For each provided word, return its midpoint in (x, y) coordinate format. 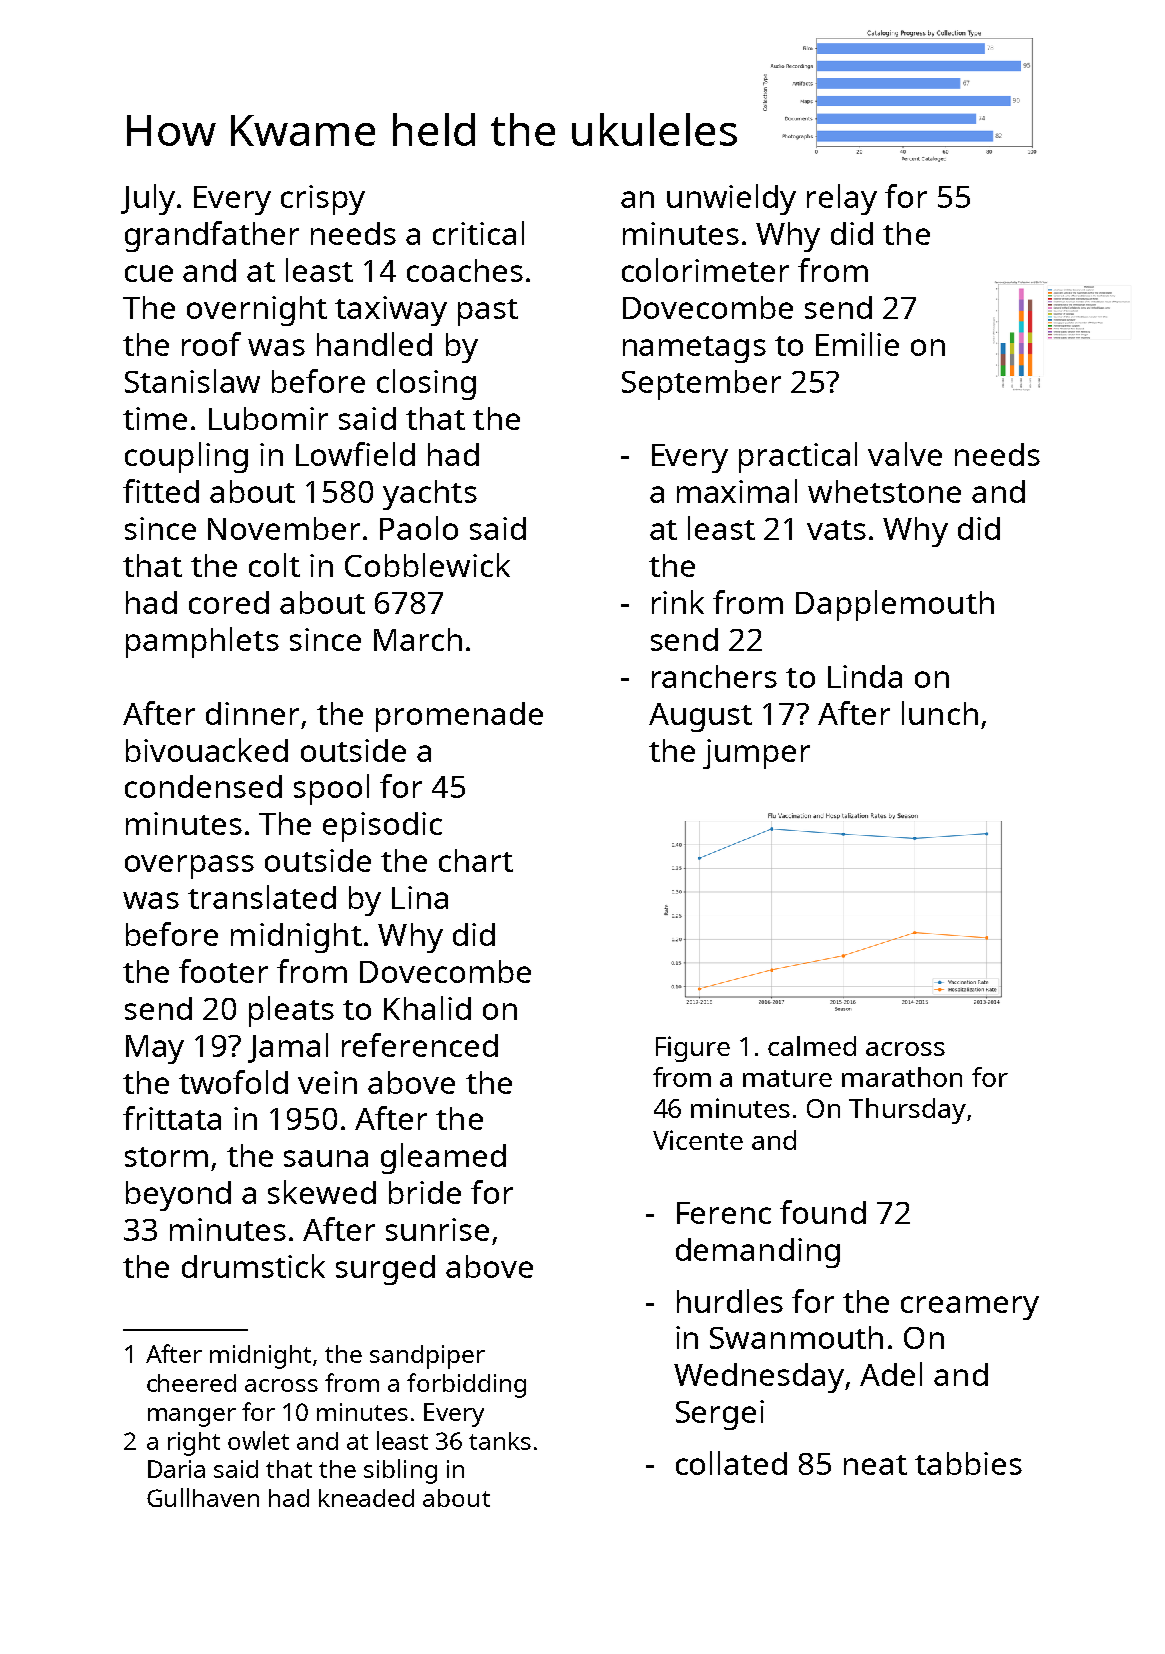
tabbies (968, 1463)
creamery (970, 1308)
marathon (902, 1077)
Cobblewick (427, 565)
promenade (459, 717)
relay (842, 199)
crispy (323, 200)
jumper (756, 754)
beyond (178, 1196)
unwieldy (731, 199)
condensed (203, 786)
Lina (420, 897)
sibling (400, 1471)
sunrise (437, 1229)
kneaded (366, 1498)
